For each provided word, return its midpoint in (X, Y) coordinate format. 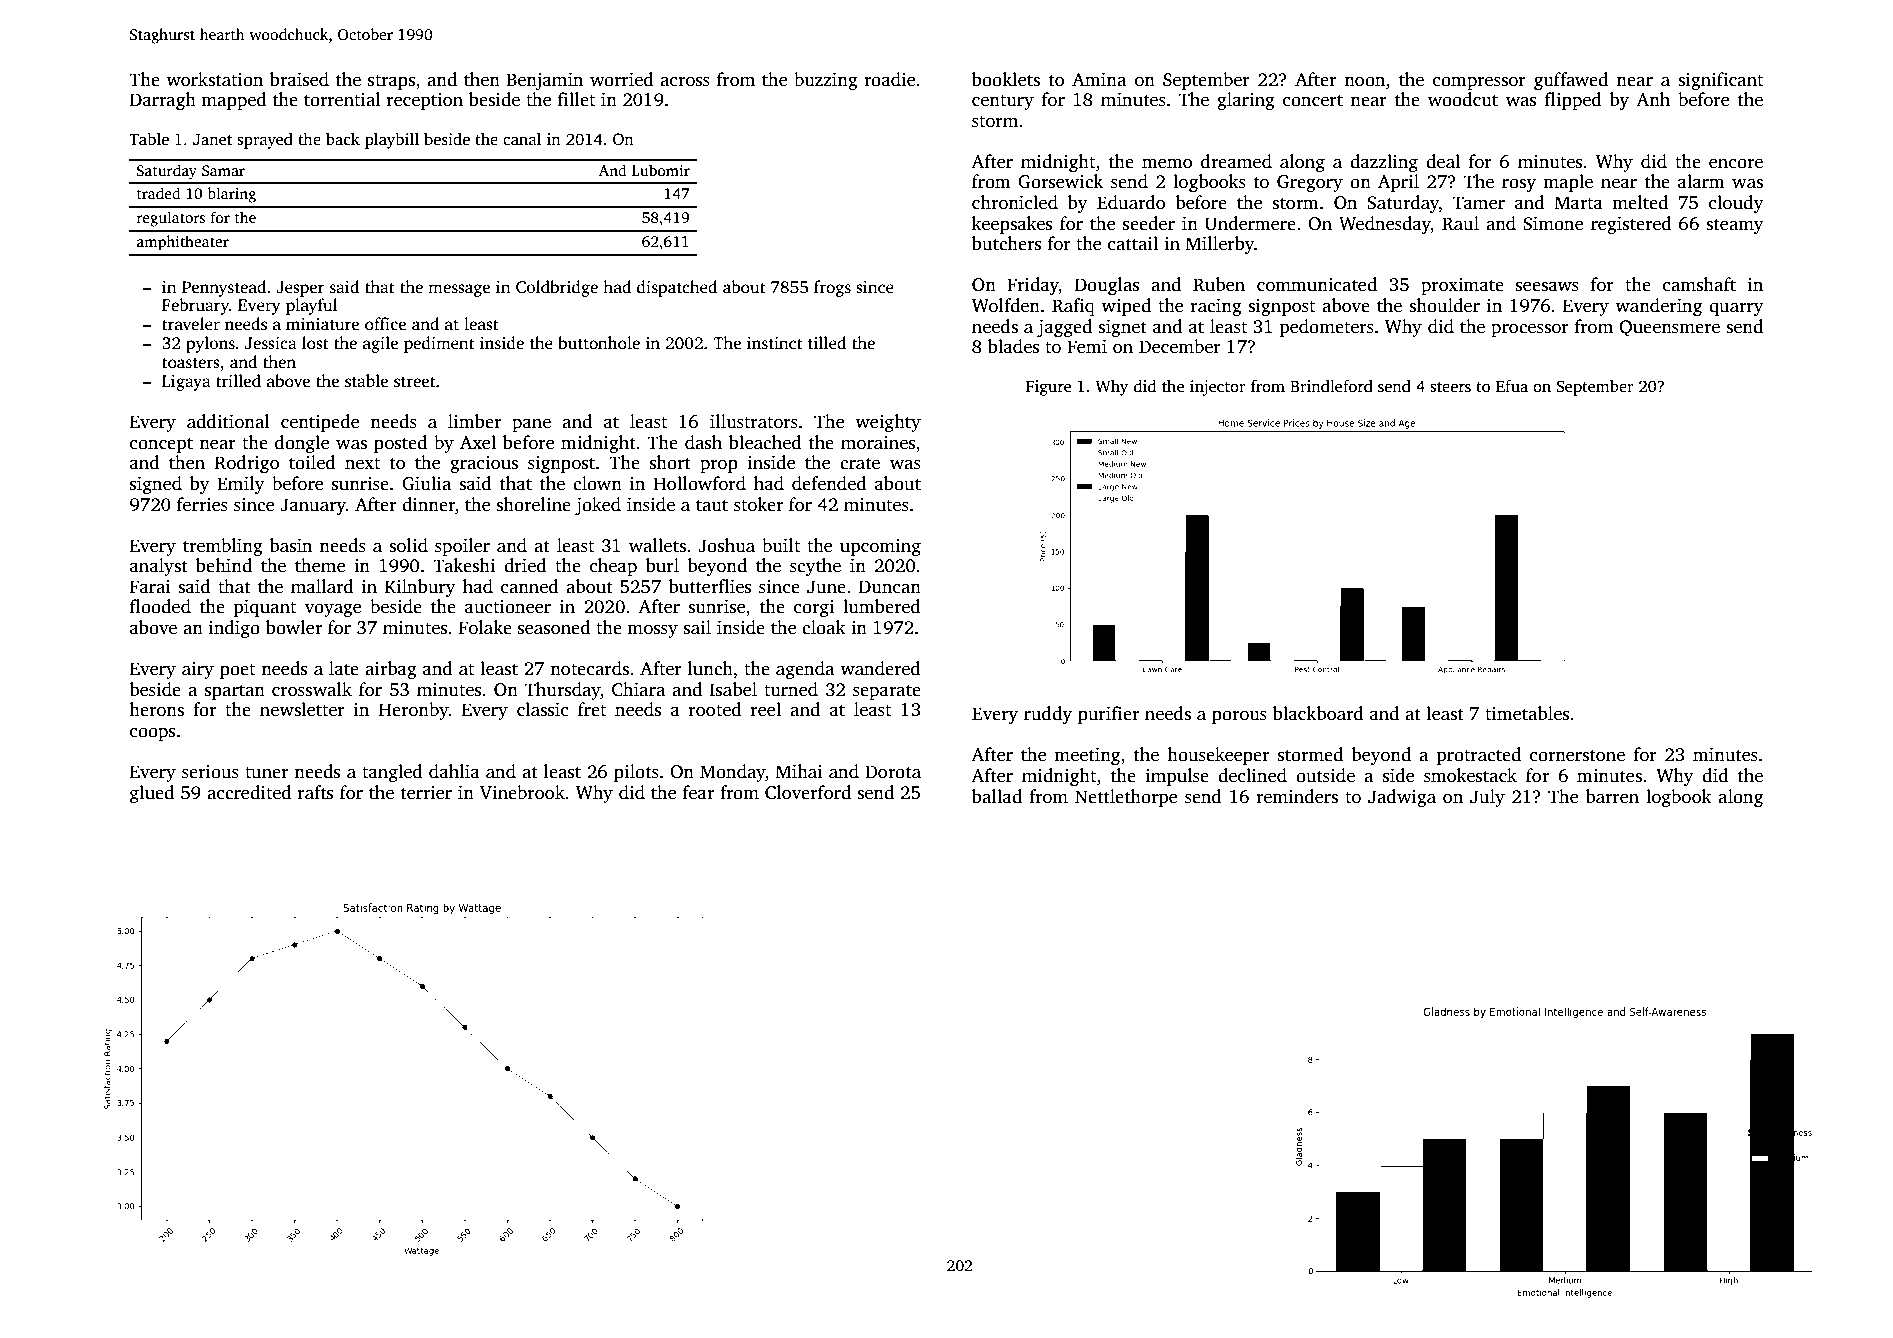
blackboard (1318, 713)
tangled (392, 773)
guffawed (1571, 81)
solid (408, 545)
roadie (889, 79)
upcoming (880, 547)
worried (622, 79)
